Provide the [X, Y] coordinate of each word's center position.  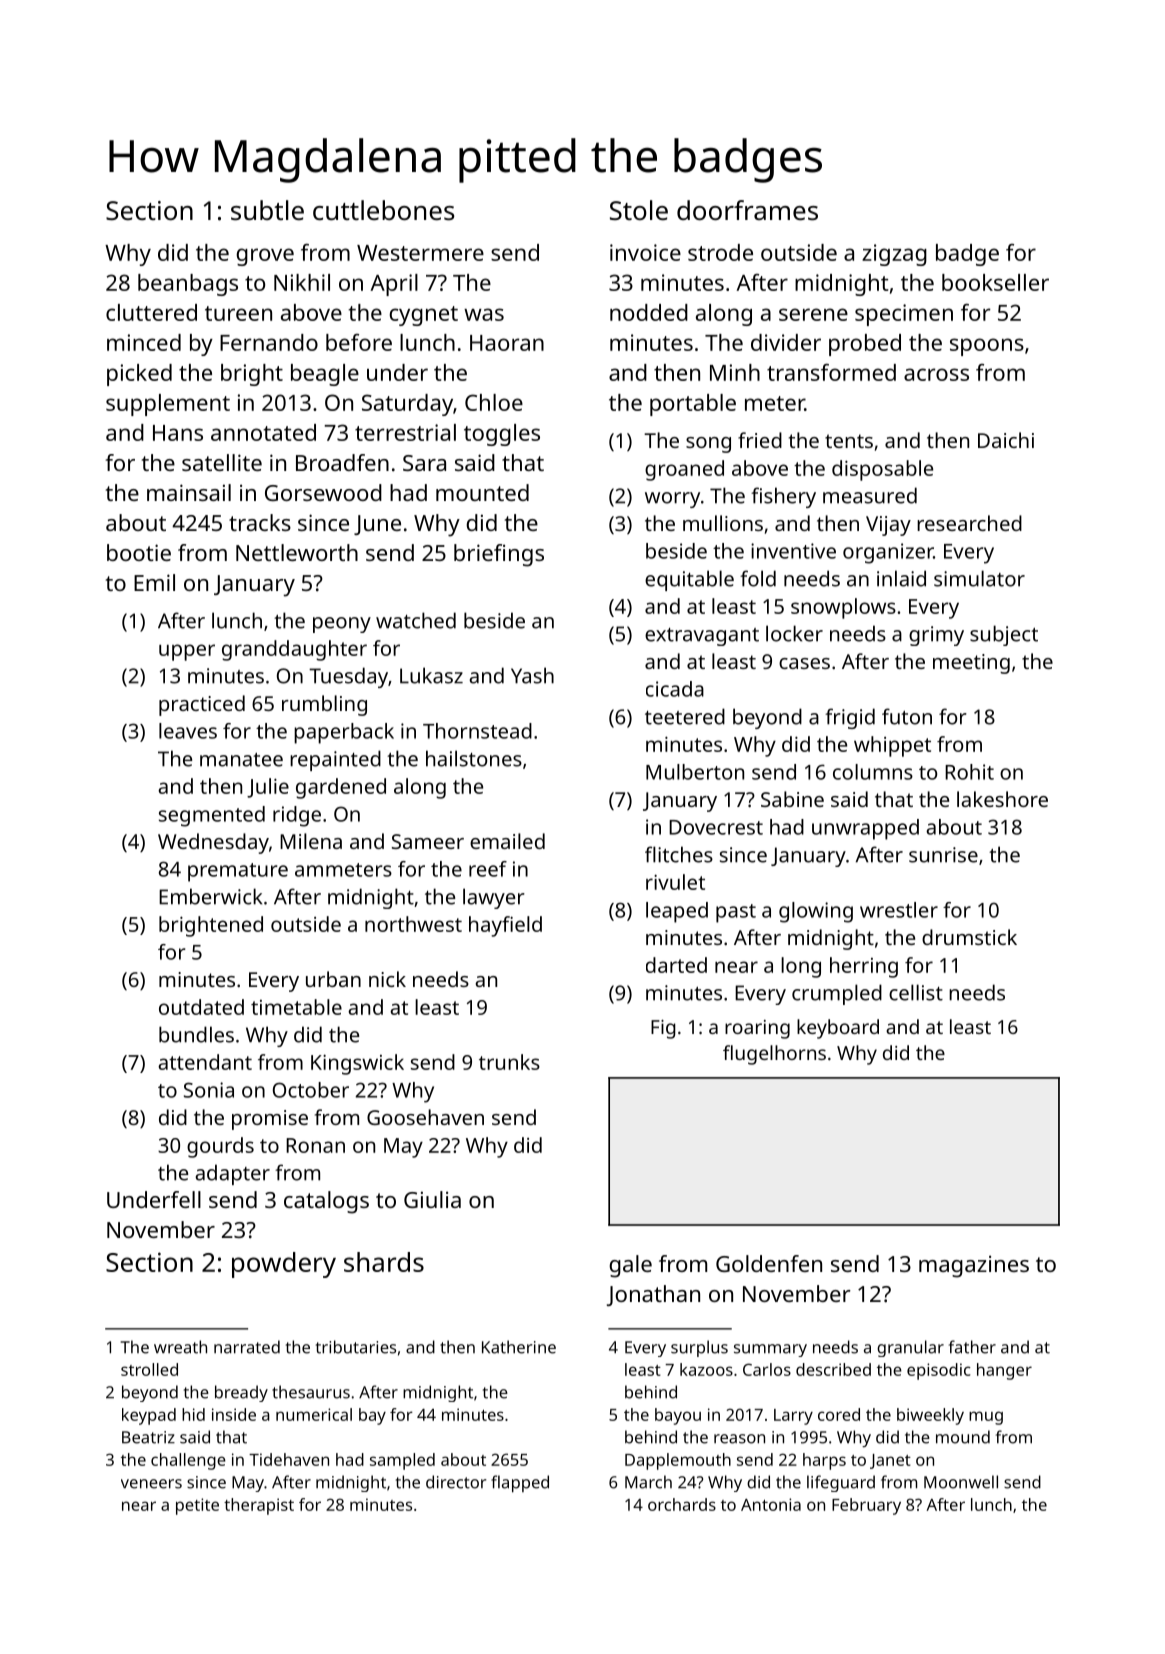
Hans [178, 433]
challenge [188, 1461]
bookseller [995, 282]
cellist [916, 992]
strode [720, 252]
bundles [196, 1034]
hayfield [505, 926]
